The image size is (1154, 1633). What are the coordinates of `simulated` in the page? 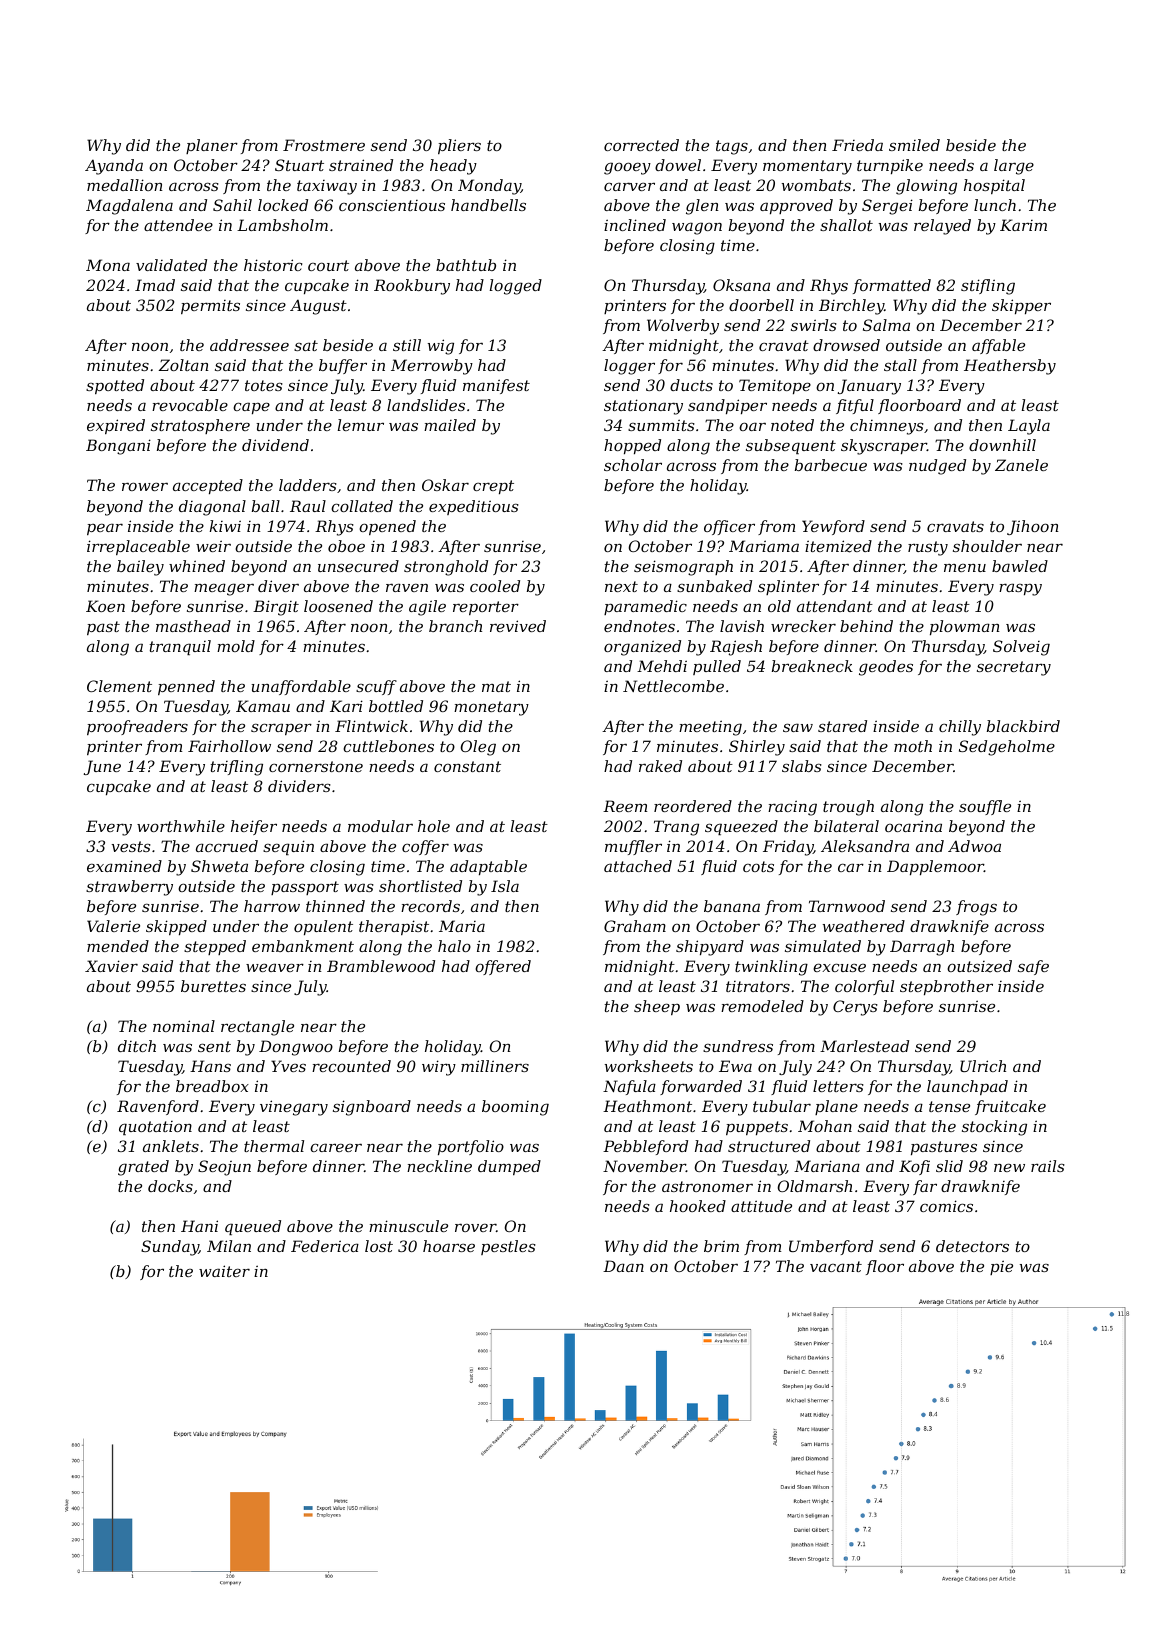 It's located at (823, 946).
